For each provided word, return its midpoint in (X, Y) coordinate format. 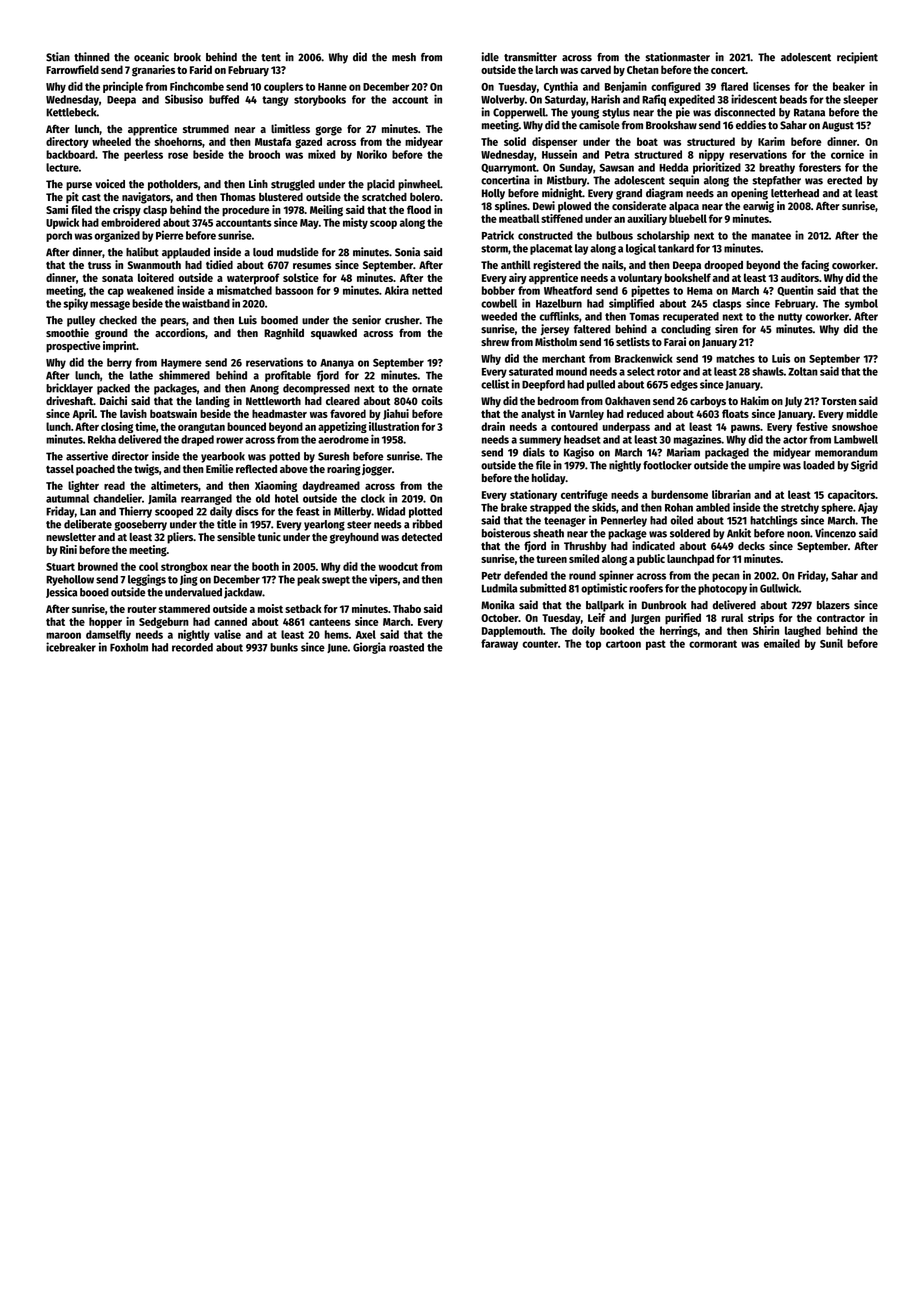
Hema (700, 291)
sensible (236, 536)
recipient (857, 58)
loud (263, 252)
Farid (201, 69)
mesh (404, 57)
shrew (495, 342)
